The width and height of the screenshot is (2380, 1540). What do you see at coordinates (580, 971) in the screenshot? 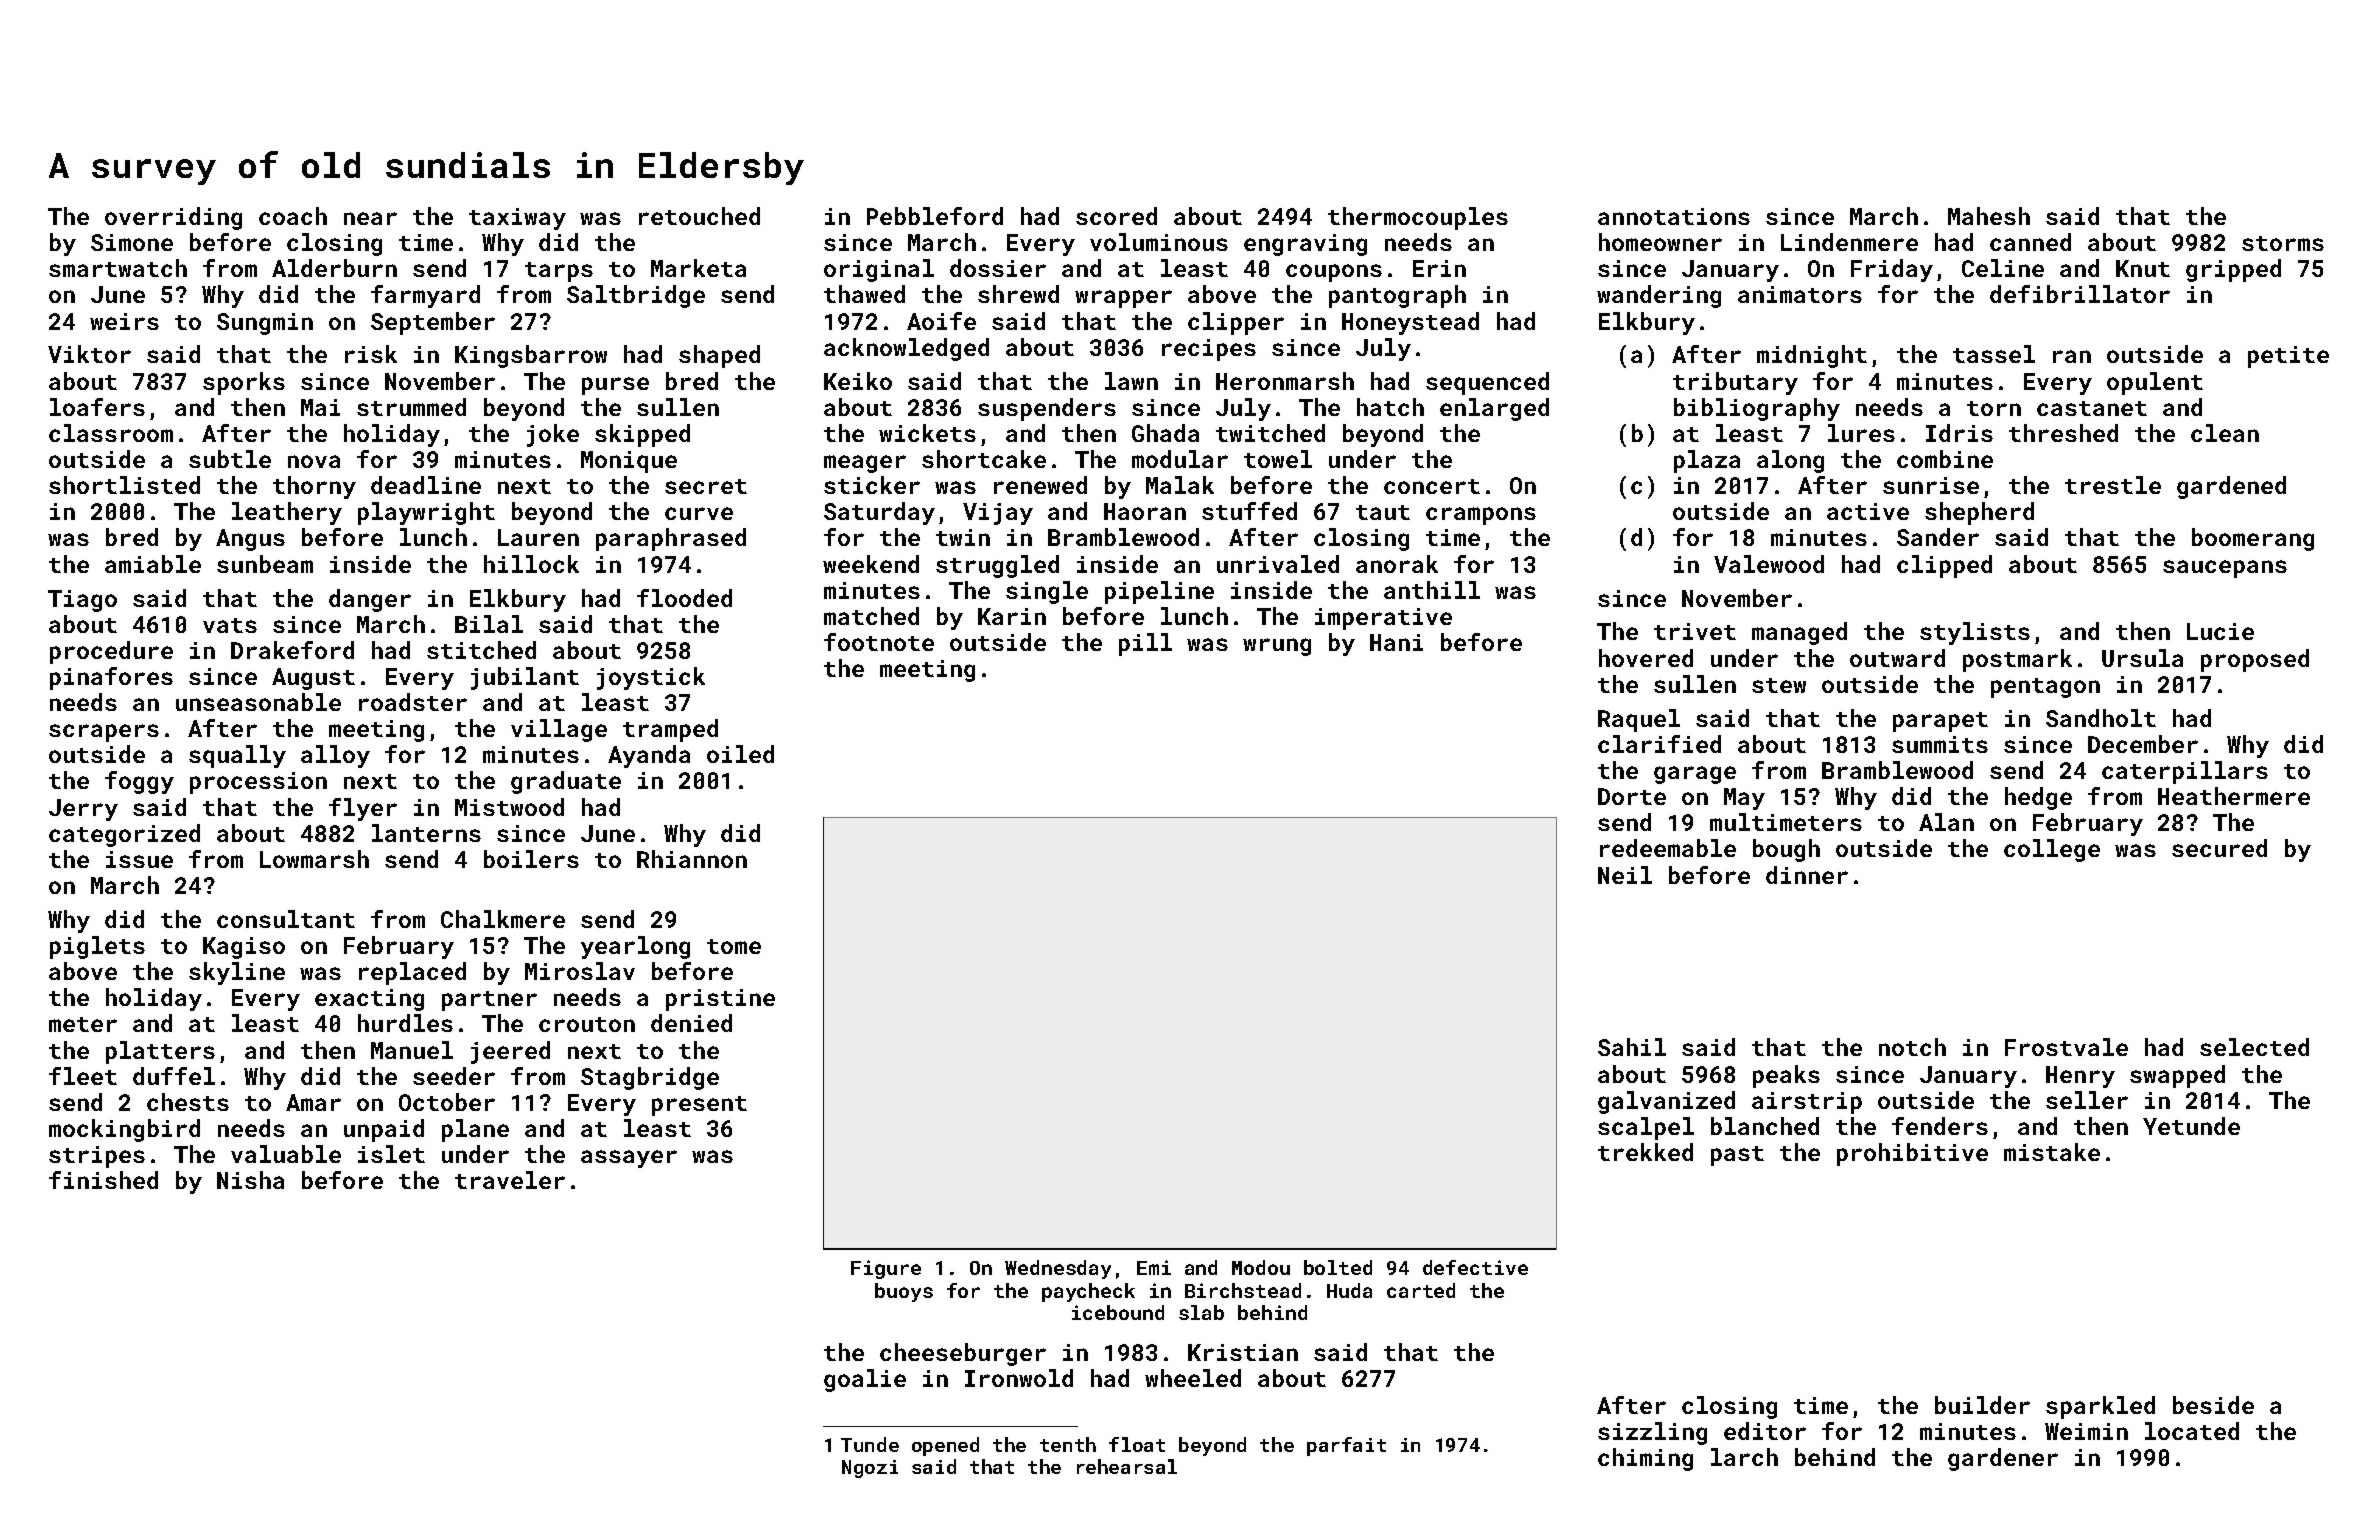
I see `Miroslav` at bounding box center [580, 971].
